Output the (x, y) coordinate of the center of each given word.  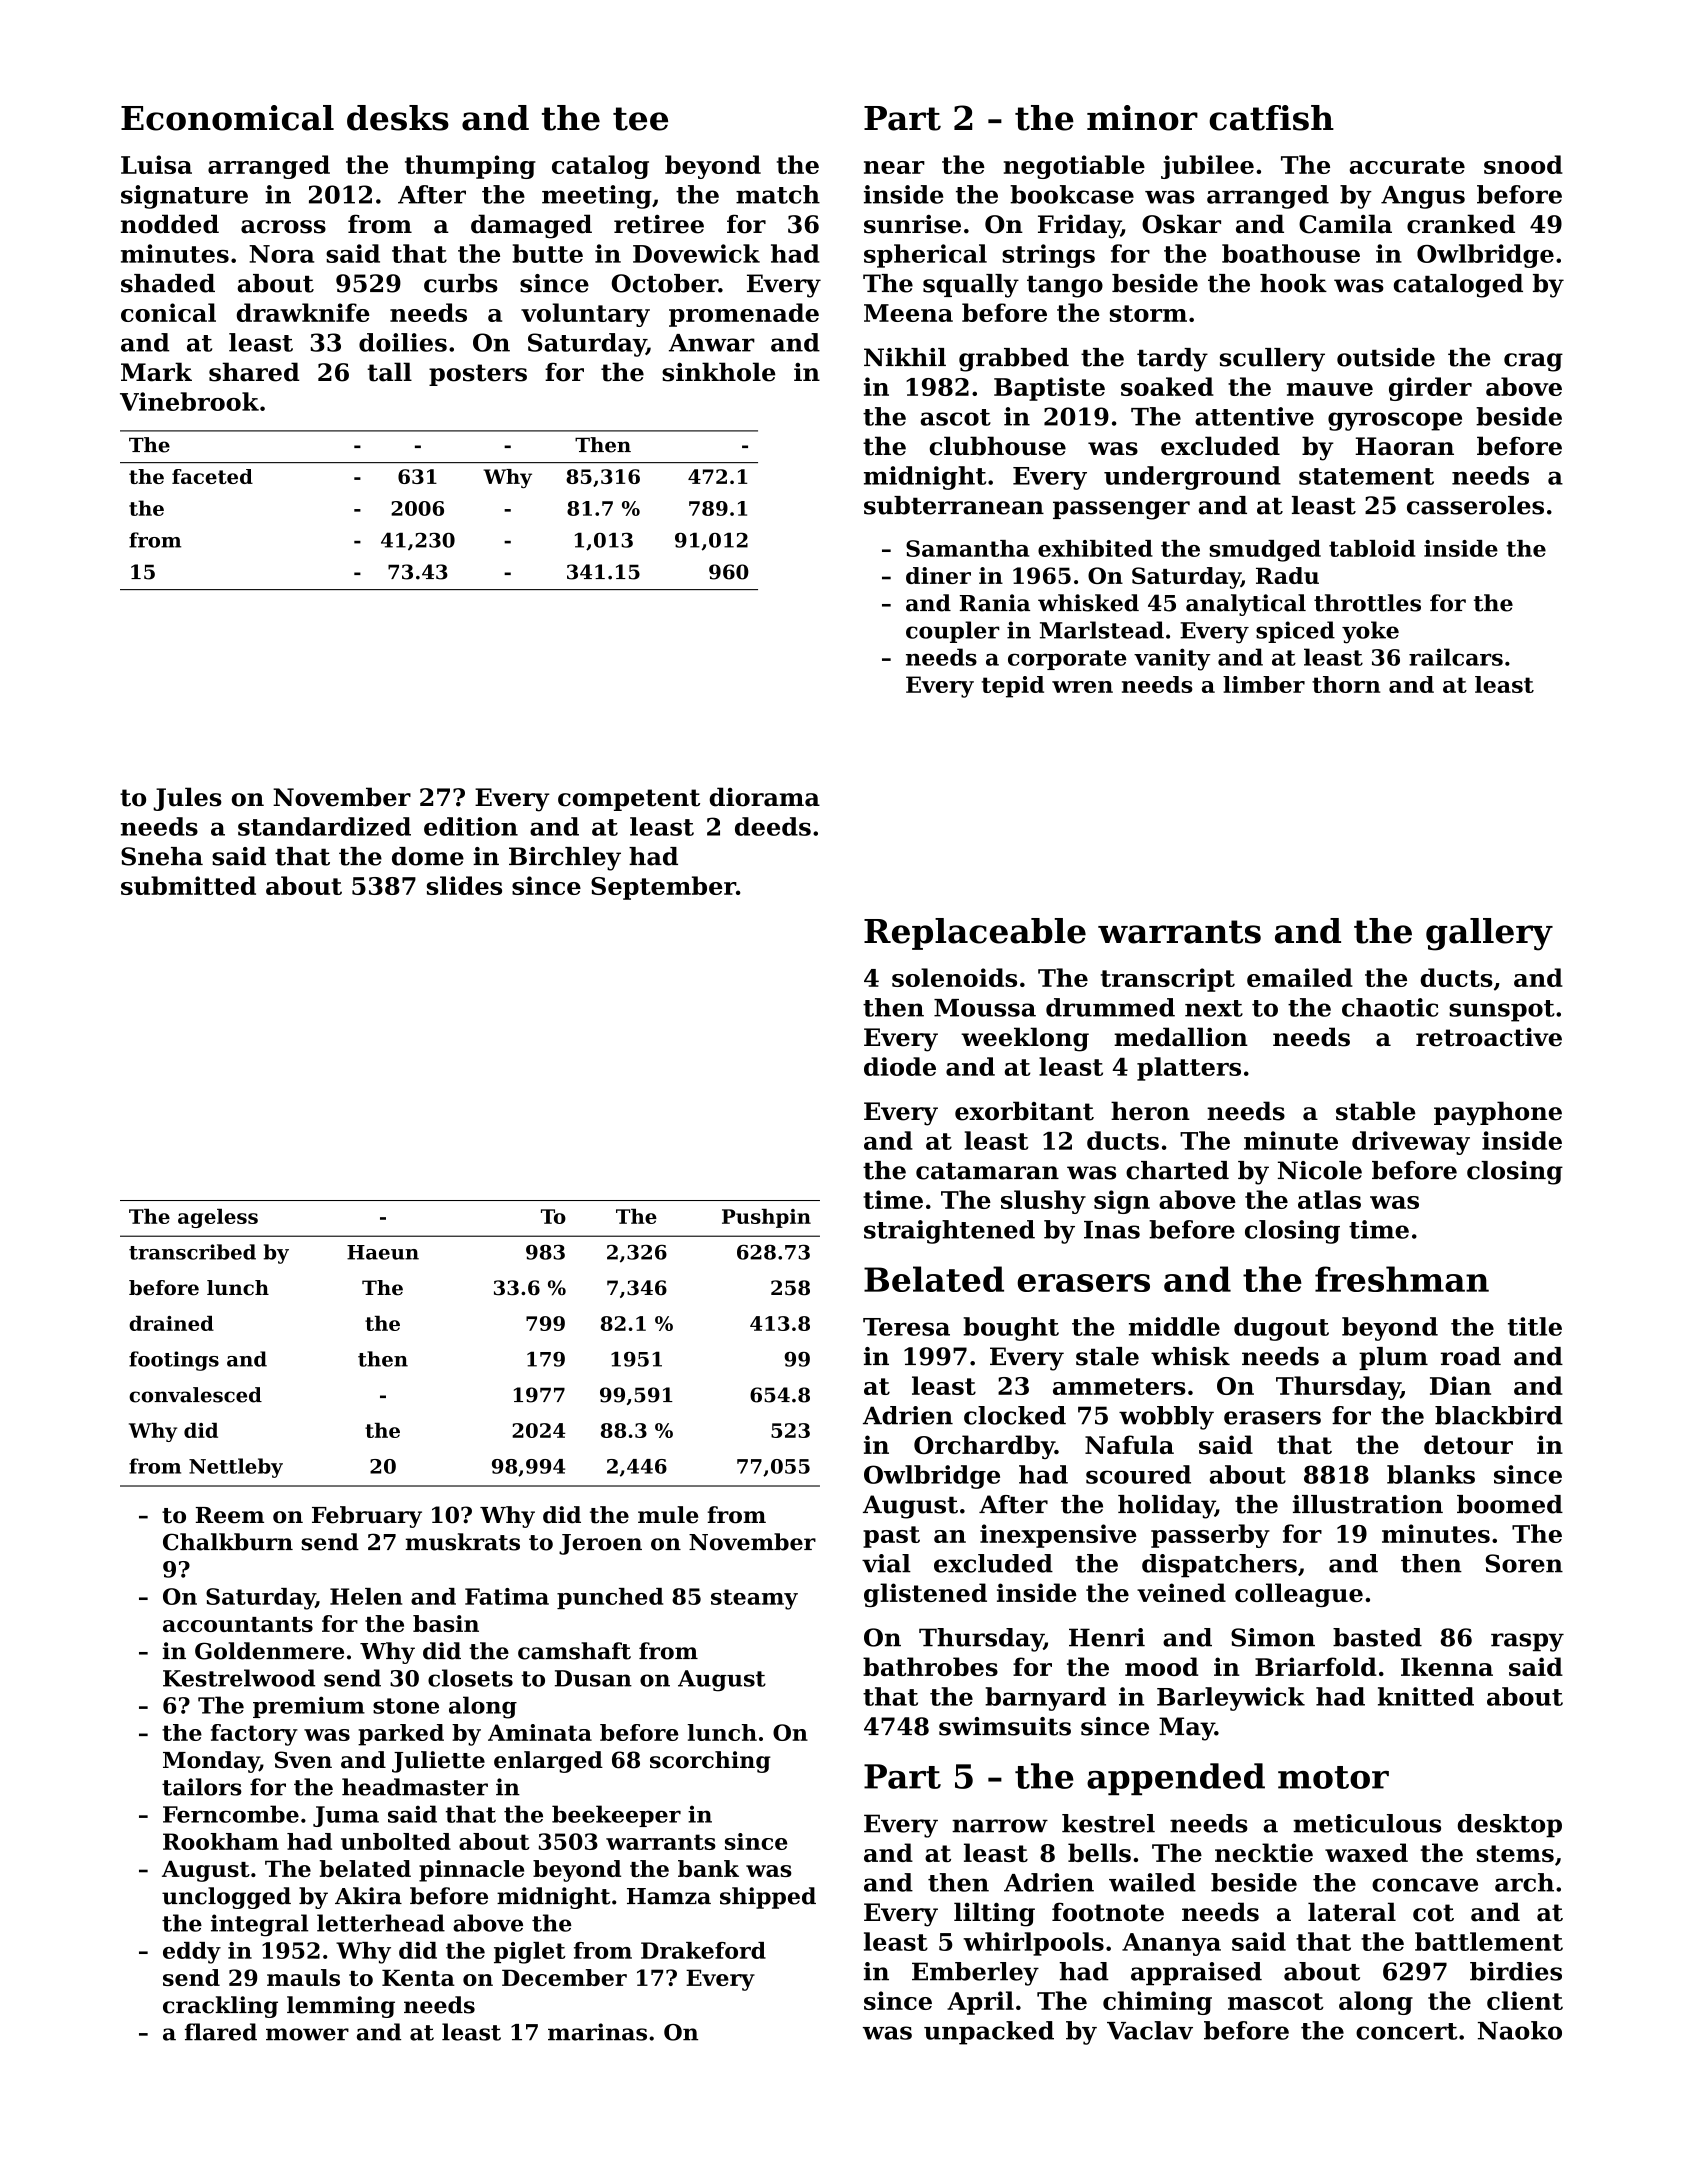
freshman (1402, 1279)
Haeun (383, 1252)
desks (398, 118)
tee (640, 119)
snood (1523, 164)
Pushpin (766, 1218)
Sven (303, 1760)
